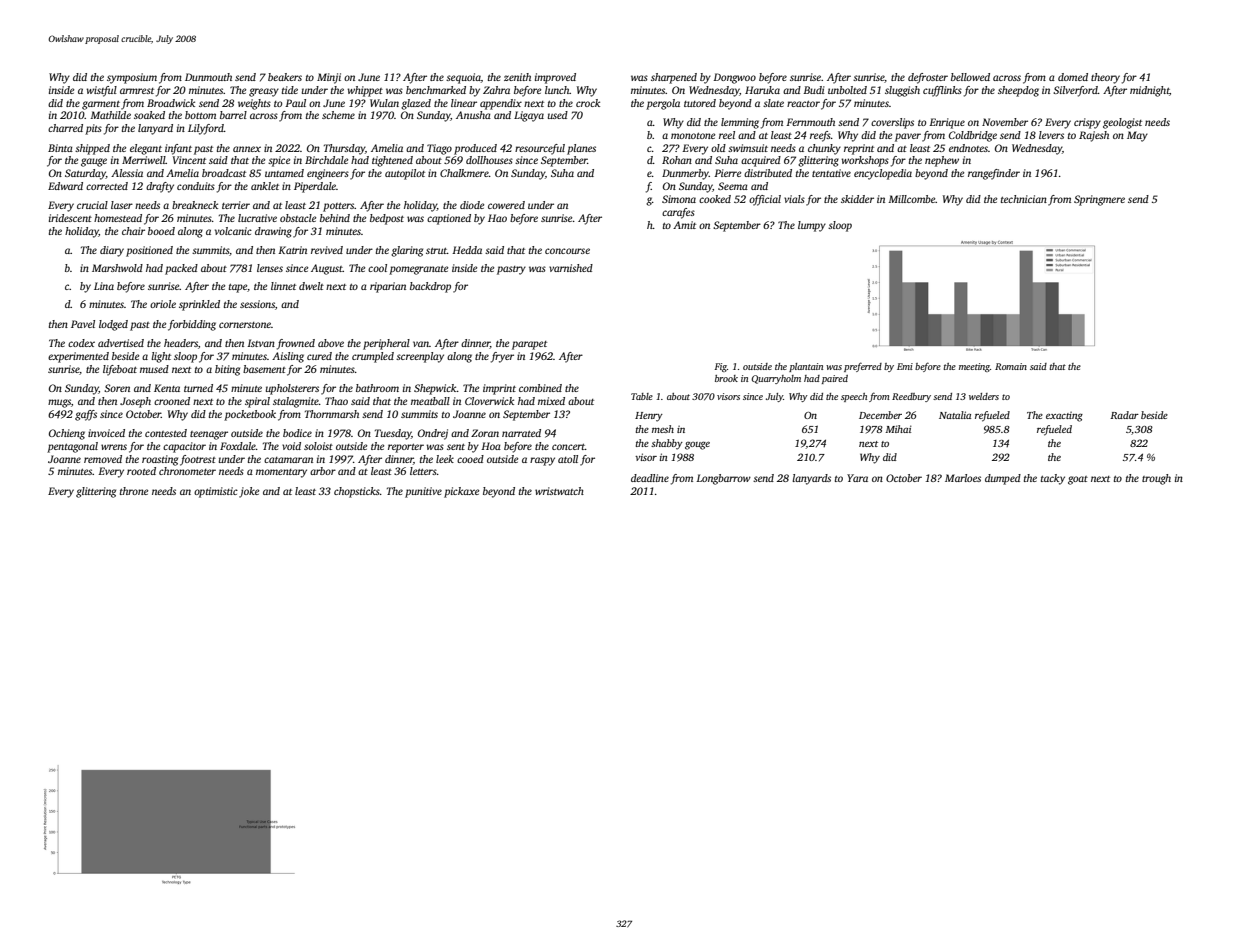 This image has width=1233, height=952. Describe the element at coordinates (685, 174) in the image. I see `Dunmerby` at that location.
